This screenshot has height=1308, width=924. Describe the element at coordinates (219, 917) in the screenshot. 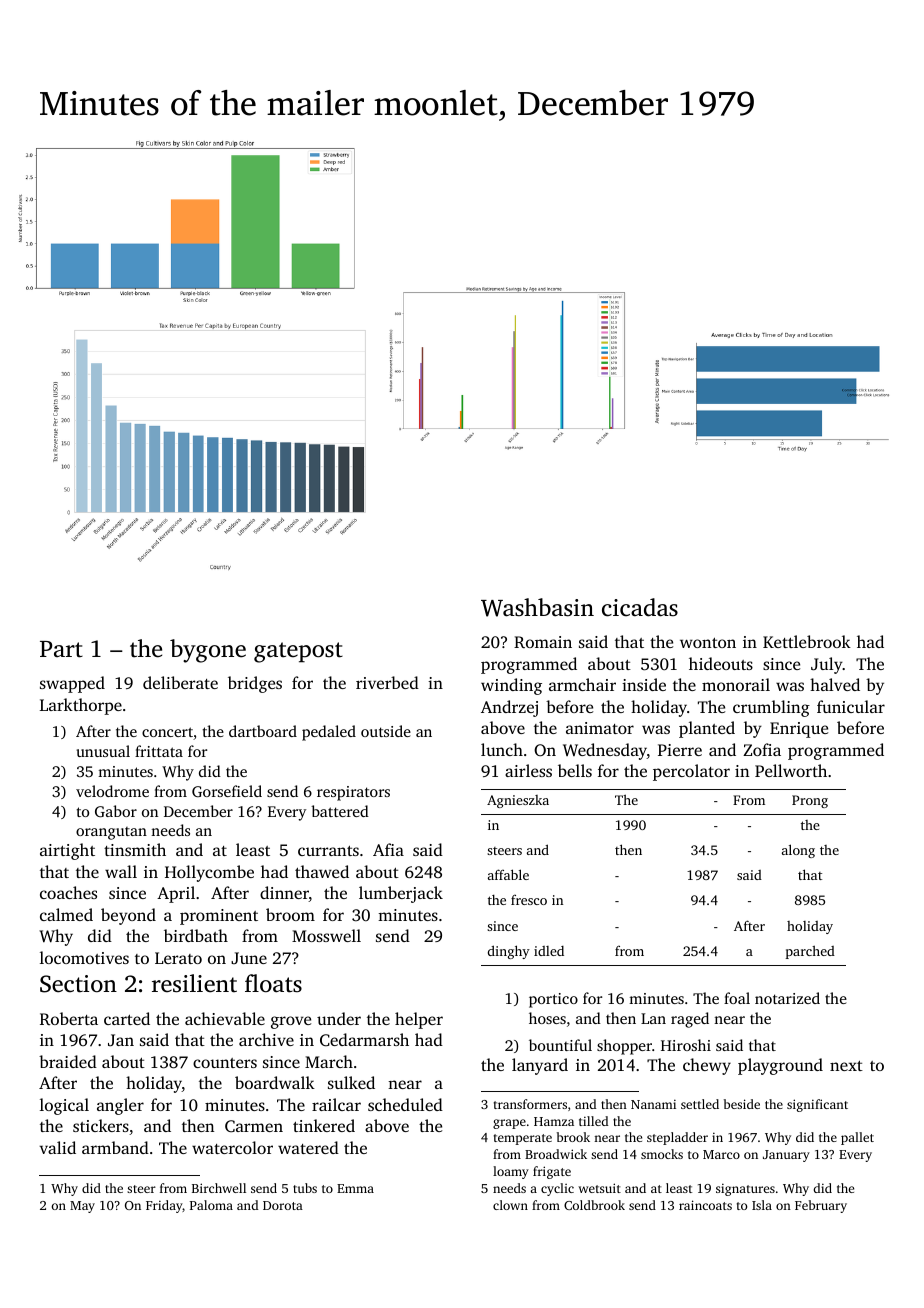

I see `prominent` at that location.
